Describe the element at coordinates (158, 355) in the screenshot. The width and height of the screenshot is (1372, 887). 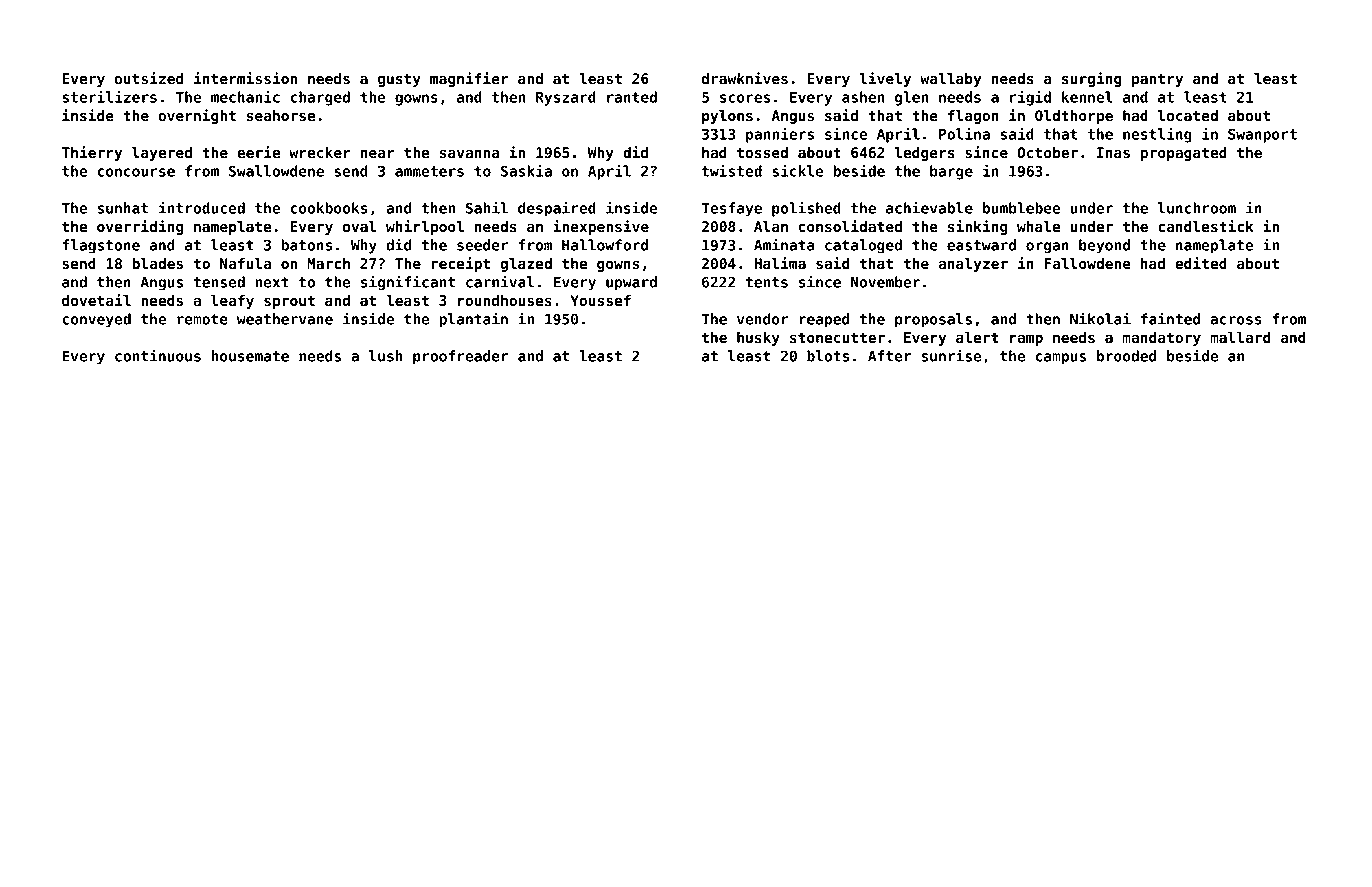
I see `continuous` at that location.
